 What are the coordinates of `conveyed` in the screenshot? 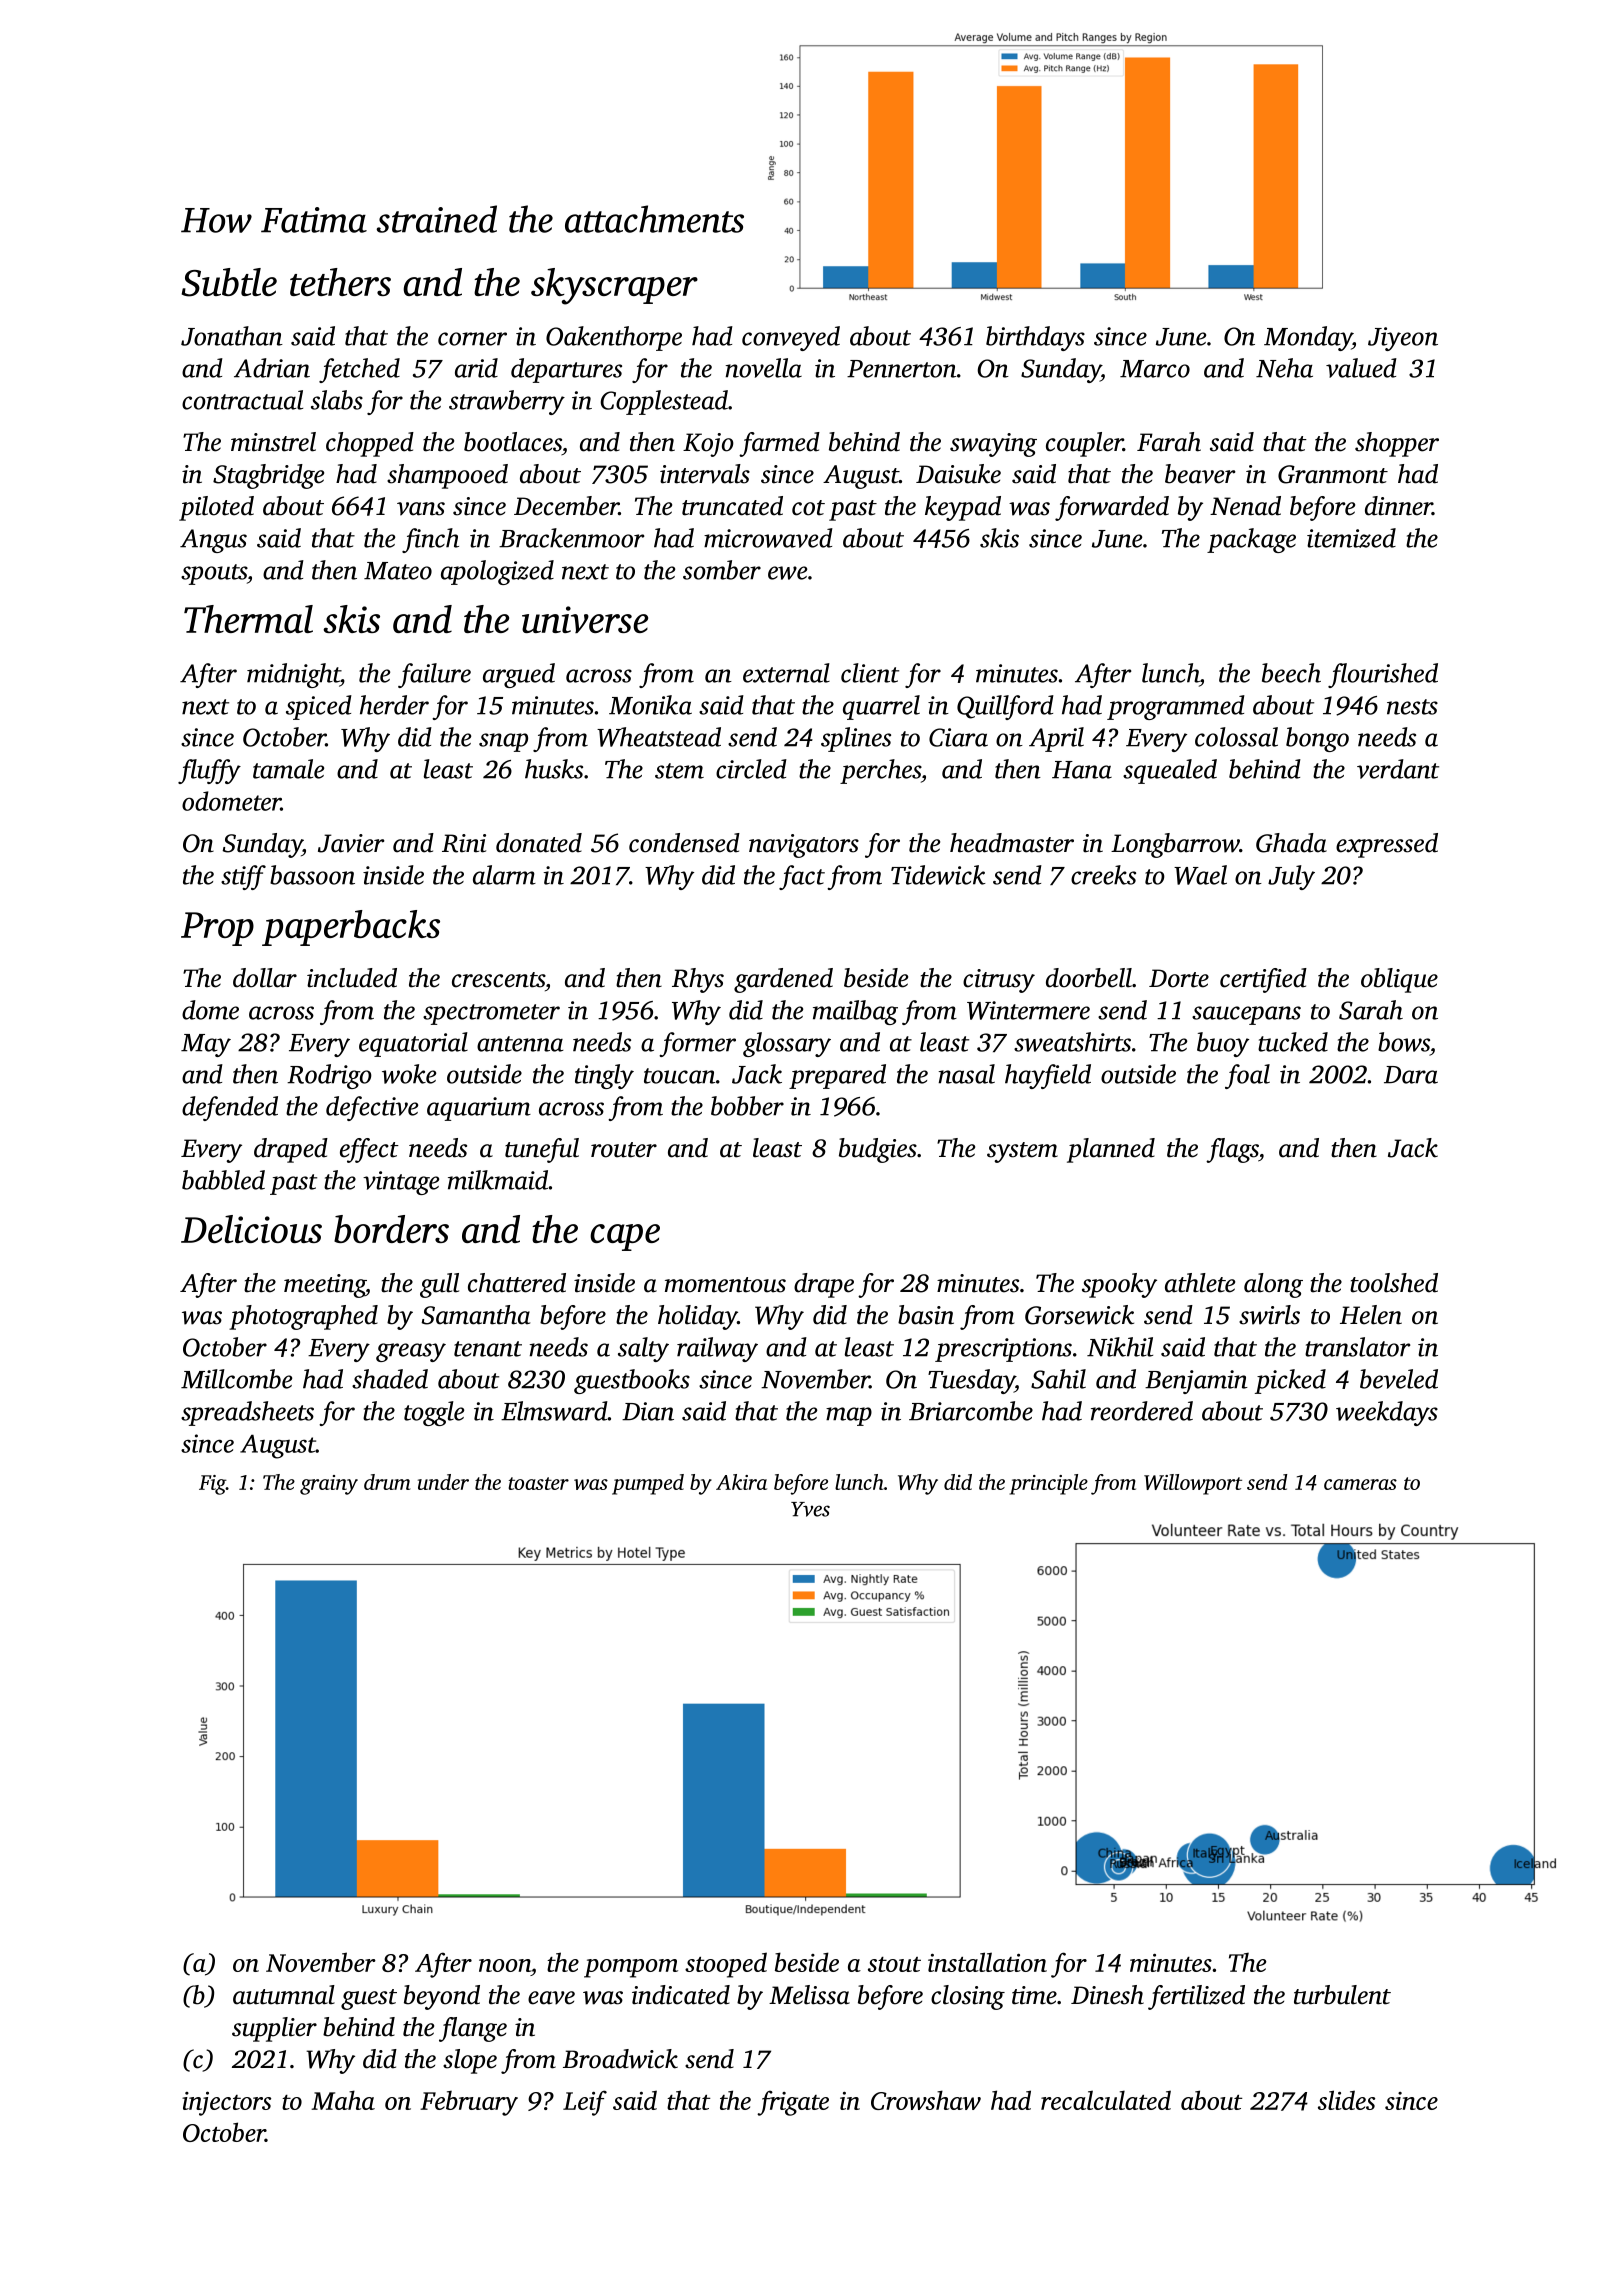 It's located at (791, 338).
